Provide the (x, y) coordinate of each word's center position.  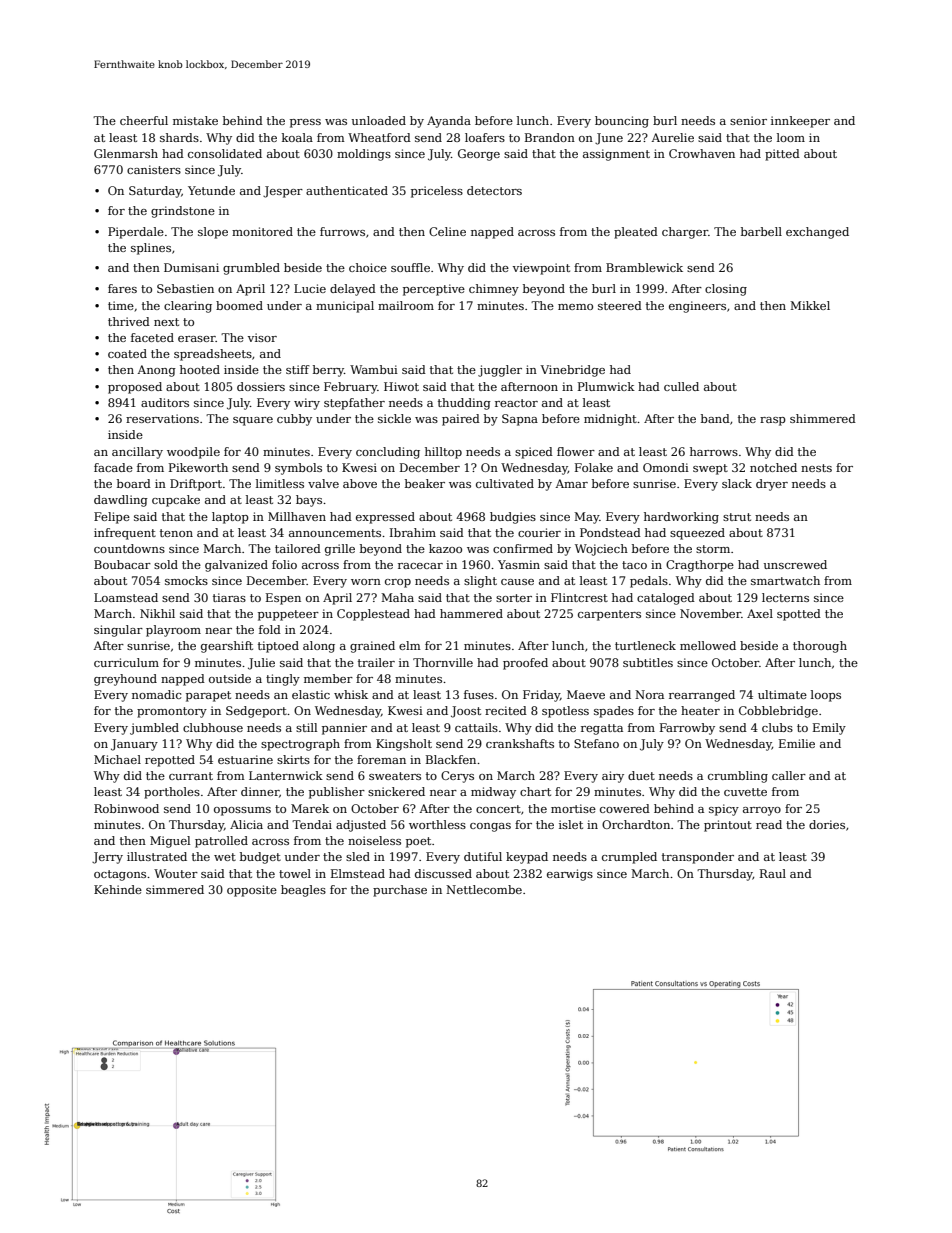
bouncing (622, 122)
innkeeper (800, 122)
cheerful (144, 120)
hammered (471, 613)
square (253, 421)
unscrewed (795, 564)
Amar (571, 483)
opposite (252, 891)
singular (118, 631)
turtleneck (645, 645)
